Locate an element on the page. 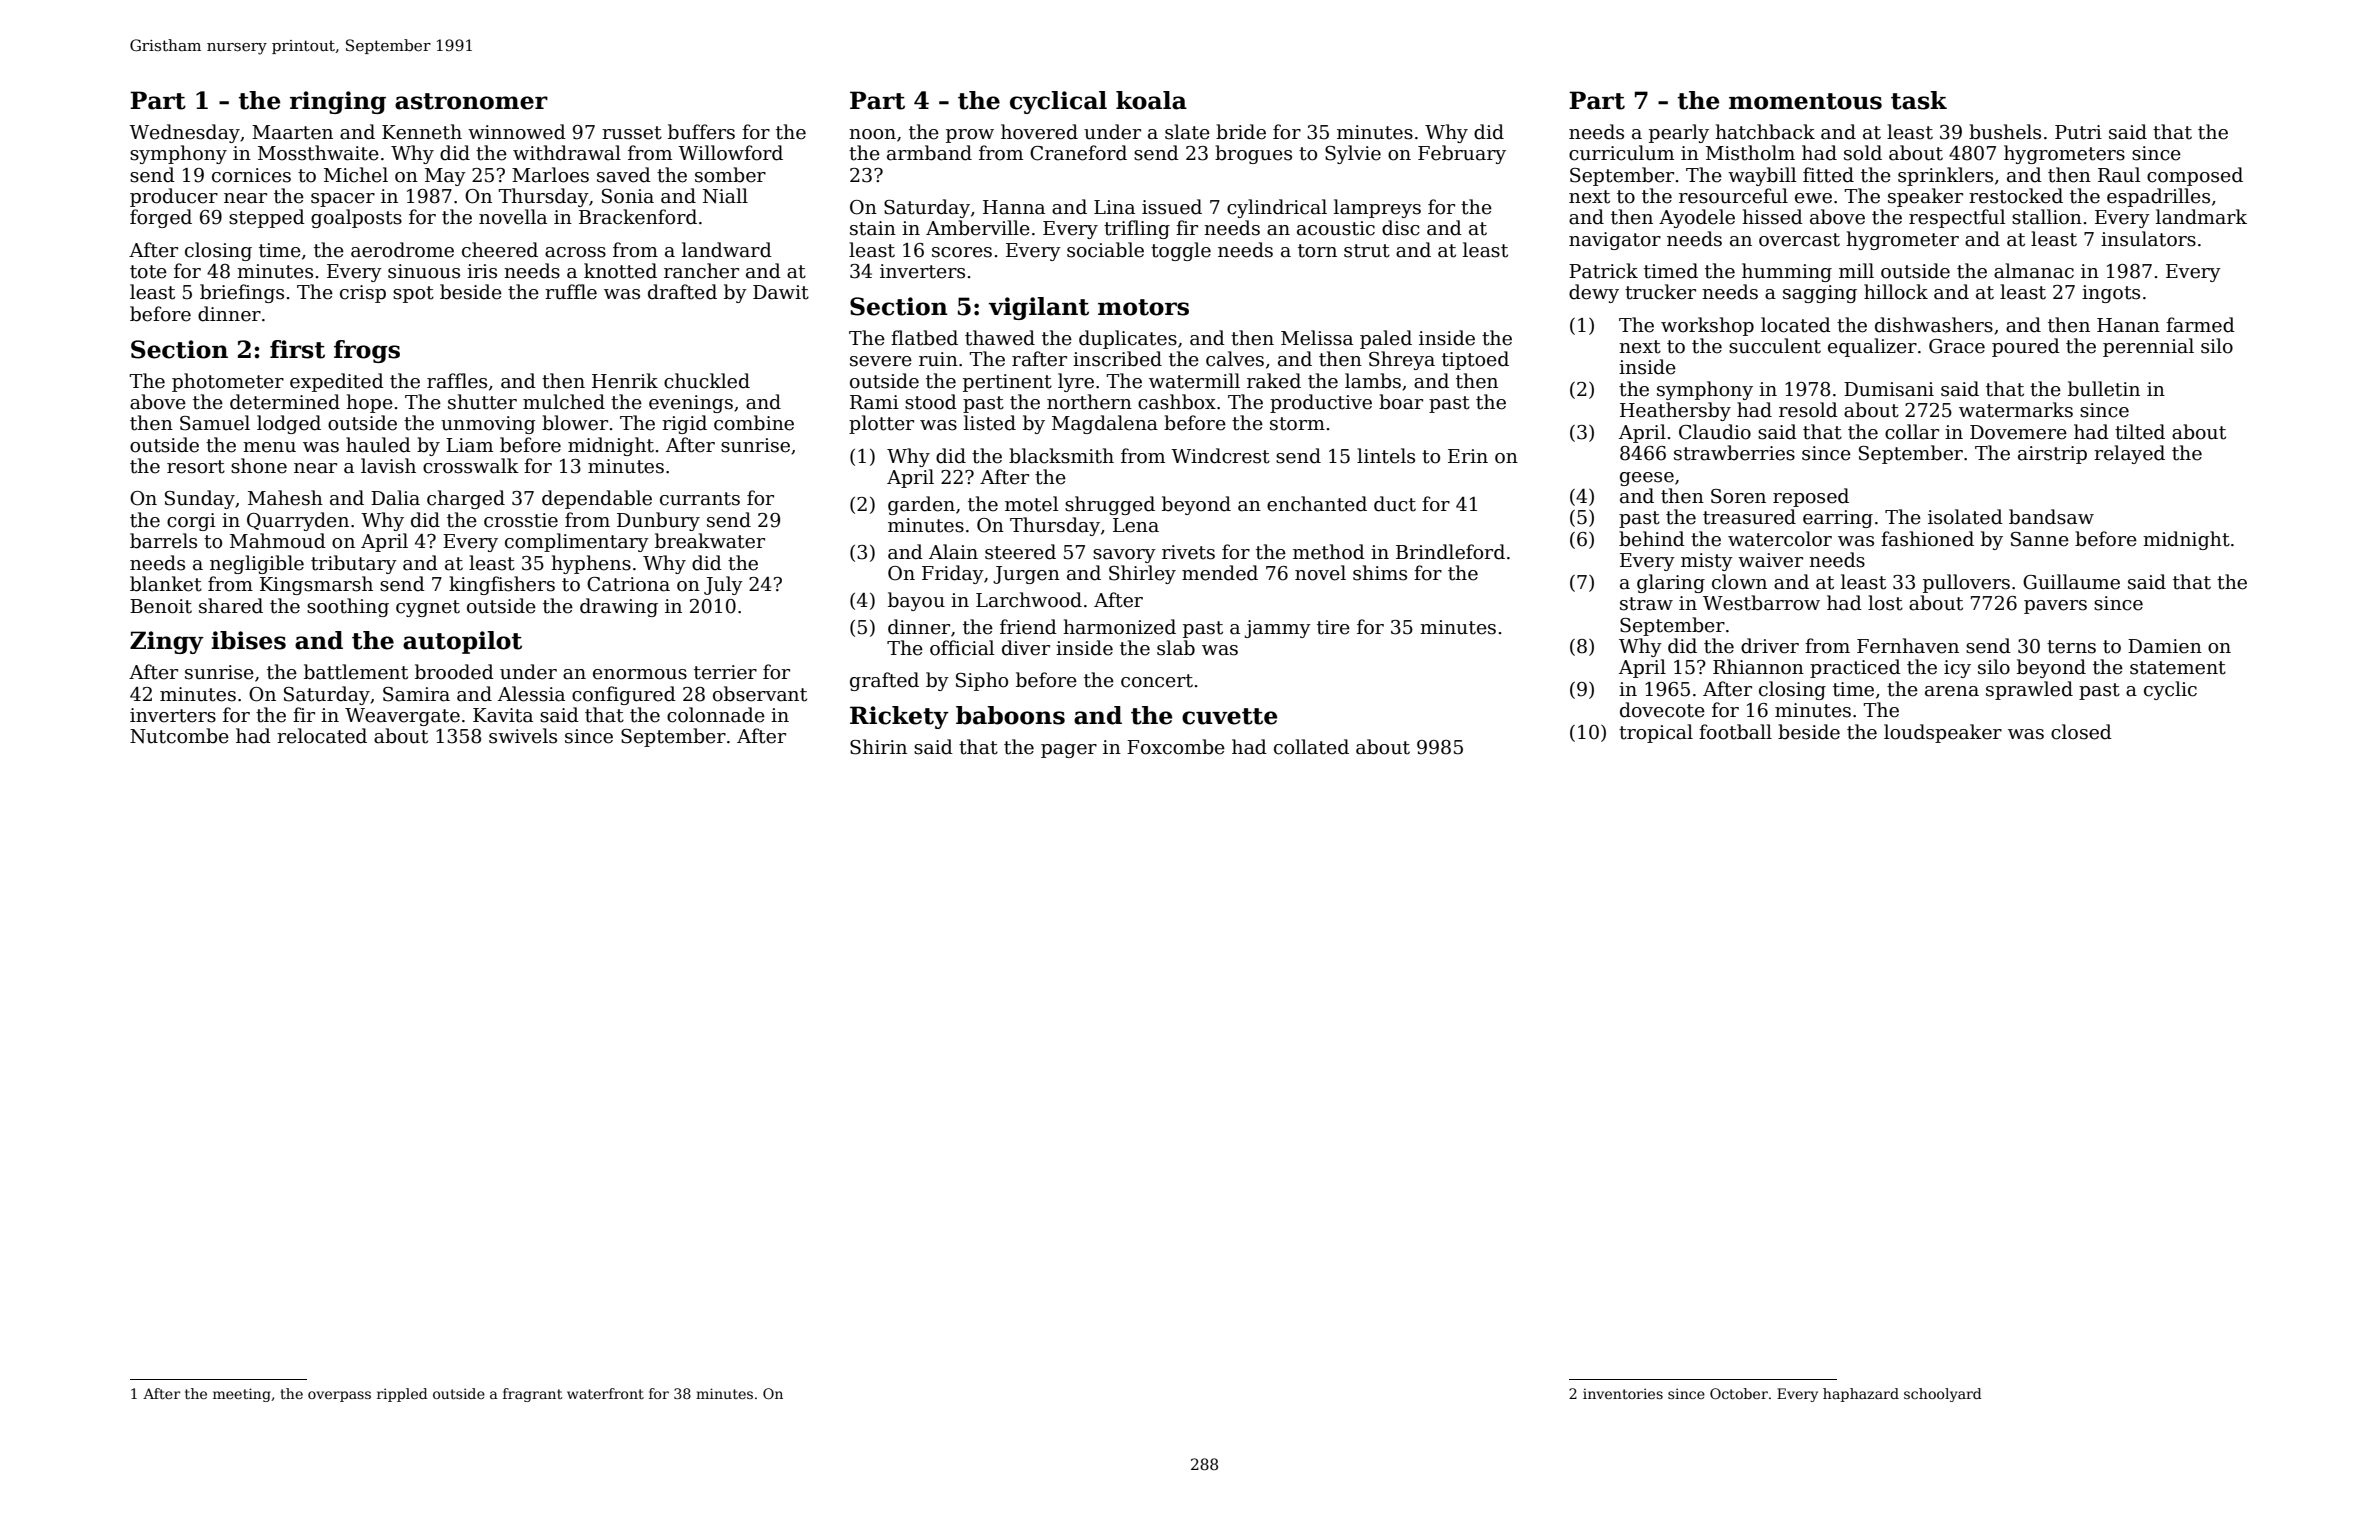 The image size is (2380, 1540). inventories is located at coordinates (1623, 1393).
